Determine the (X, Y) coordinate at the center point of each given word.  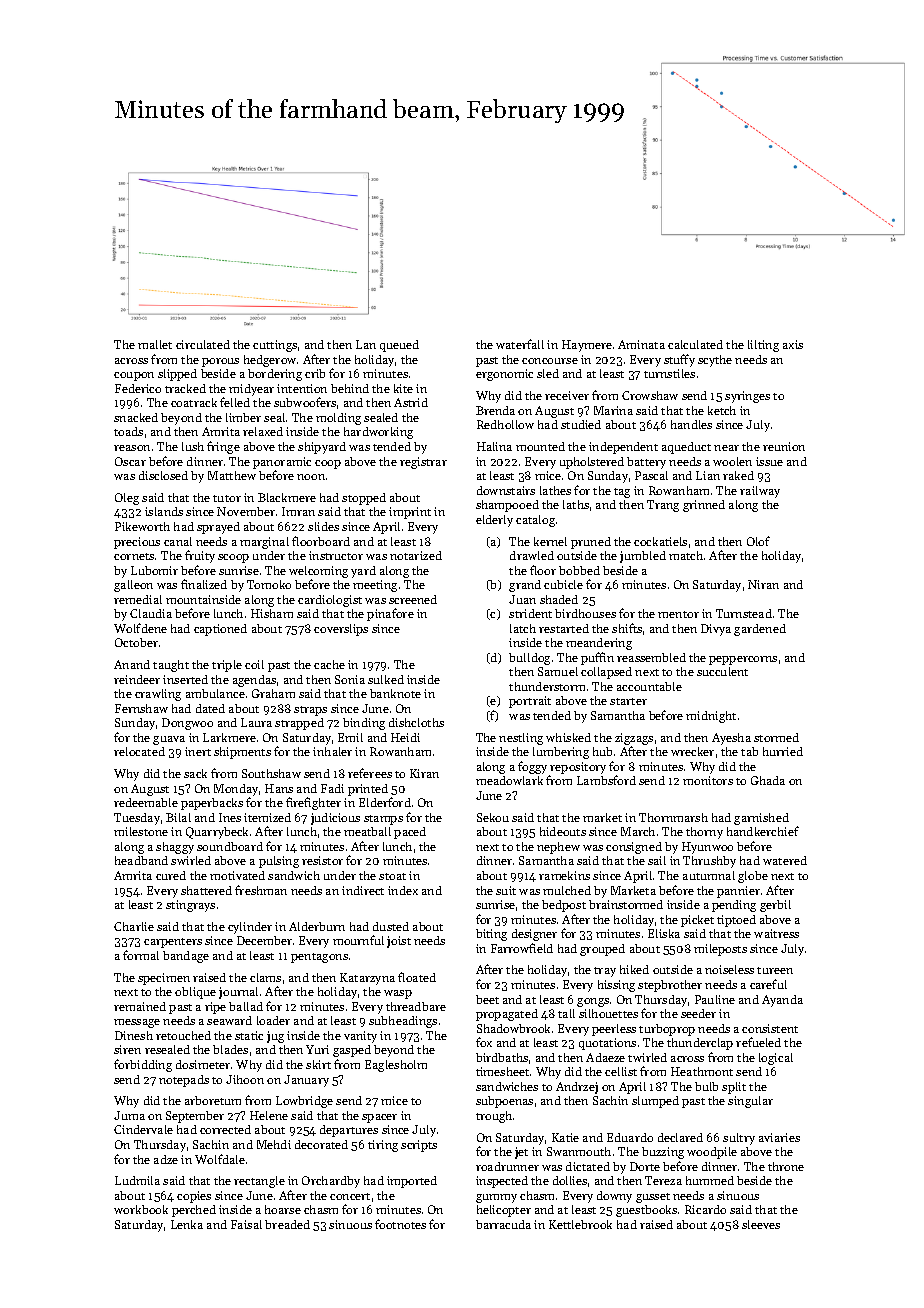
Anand (132, 664)
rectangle (259, 1182)
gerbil (775, 906)
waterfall (520, 344)
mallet (155, 344)
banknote (395, 693)
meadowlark (509, 780)
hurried (783, 751)
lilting (763, 346)
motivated (237, 875)
